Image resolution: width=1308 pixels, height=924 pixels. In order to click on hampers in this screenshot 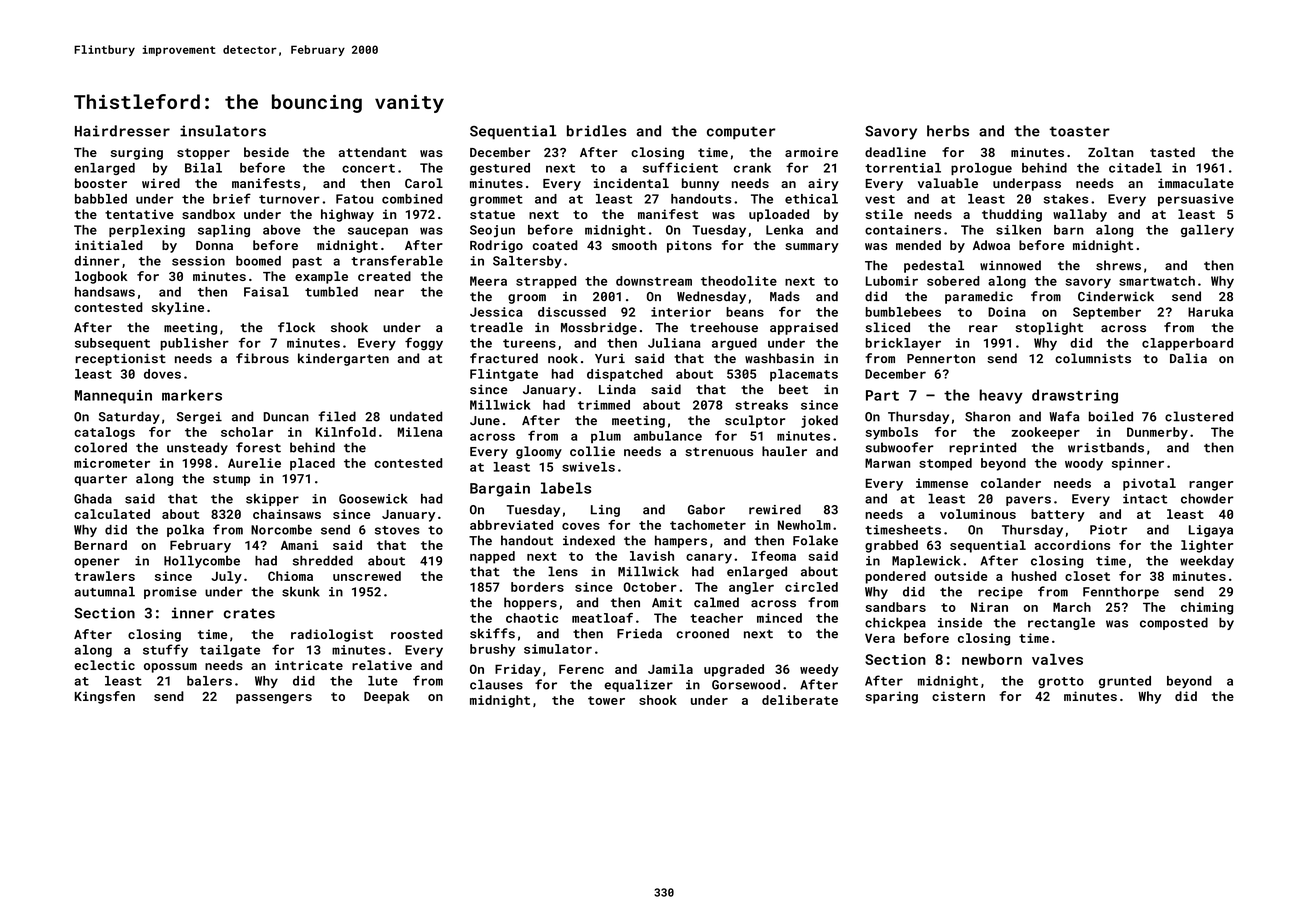, I will do `click(681, 541)`.
